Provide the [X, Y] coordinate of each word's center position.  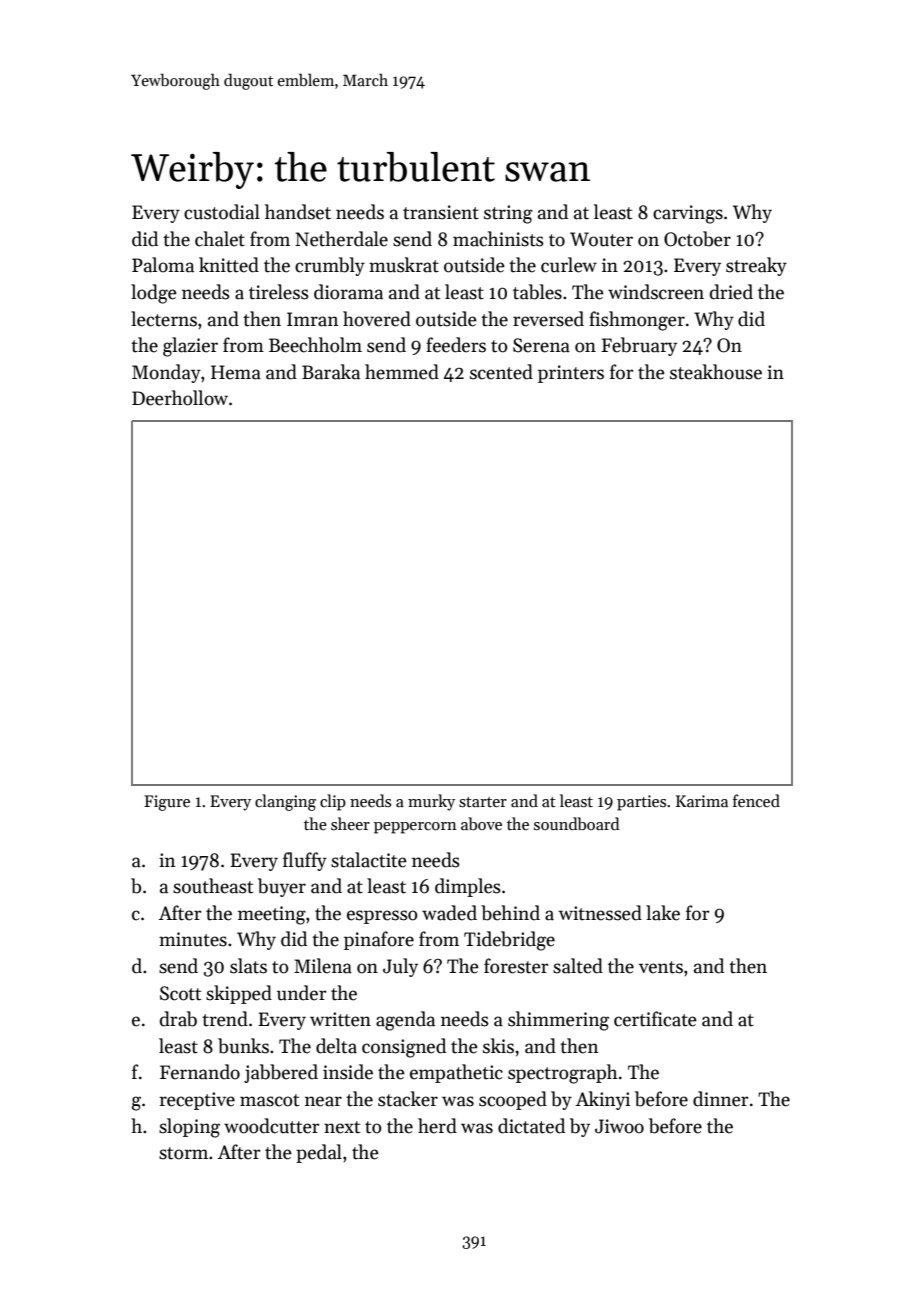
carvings [688, 214]
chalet [220, 239]
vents [661, 967]
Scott [180, 993]
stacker [408, 1099]
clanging [285, 802]
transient [441, 212]
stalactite [369, 860]
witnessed [600, 913]
